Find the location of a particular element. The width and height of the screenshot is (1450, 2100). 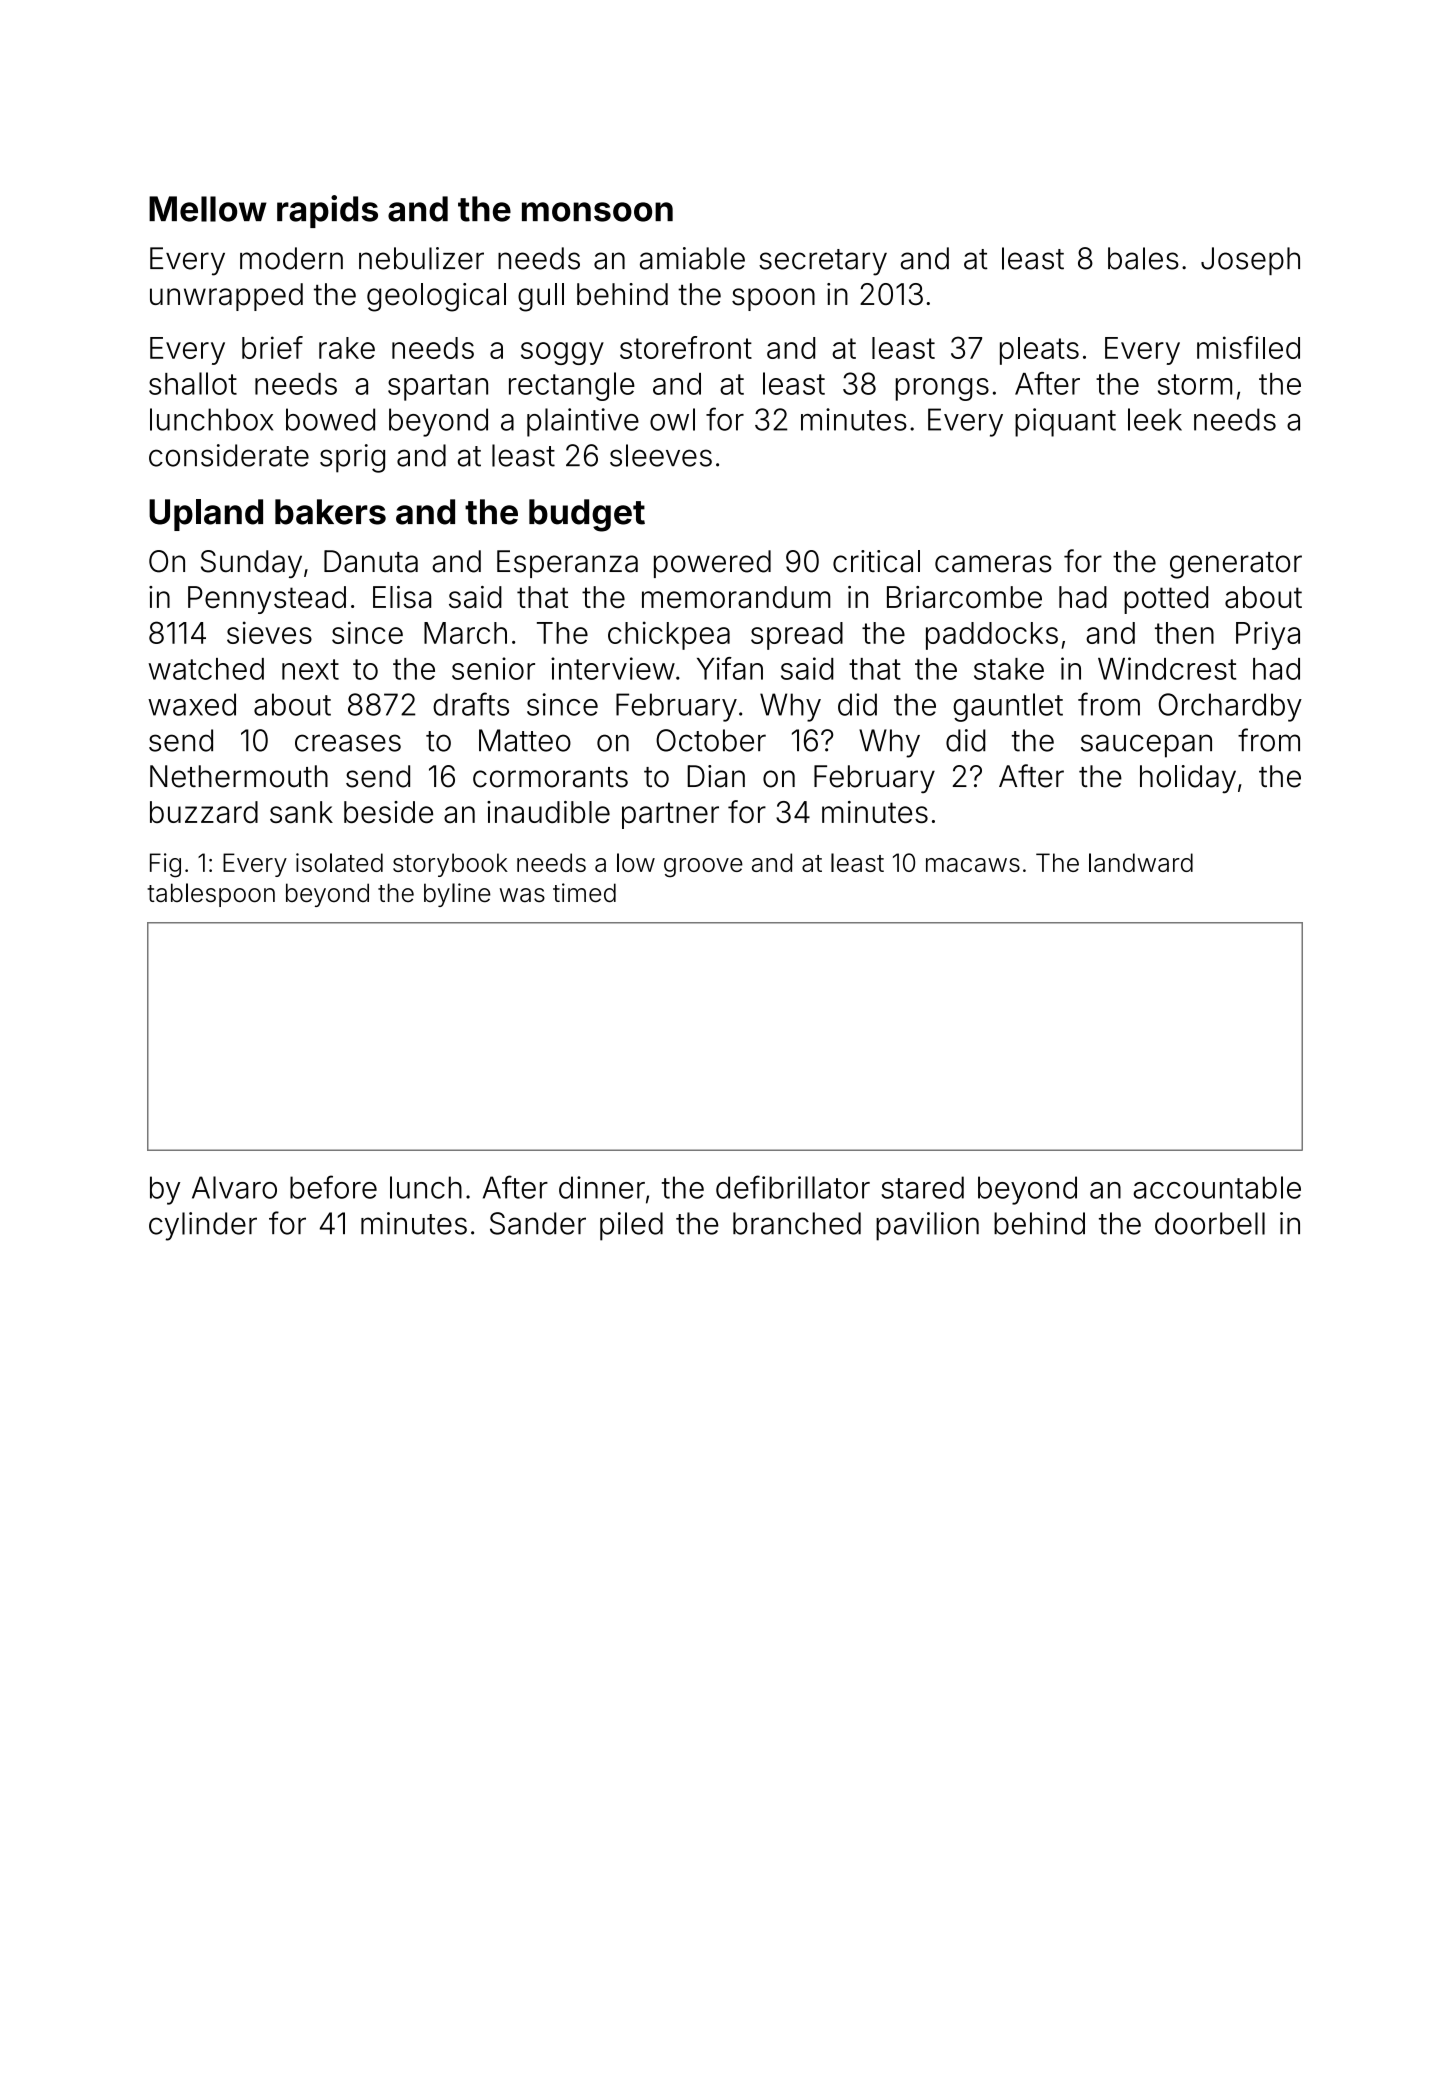

leek is located at coordinates (1155, 419).
